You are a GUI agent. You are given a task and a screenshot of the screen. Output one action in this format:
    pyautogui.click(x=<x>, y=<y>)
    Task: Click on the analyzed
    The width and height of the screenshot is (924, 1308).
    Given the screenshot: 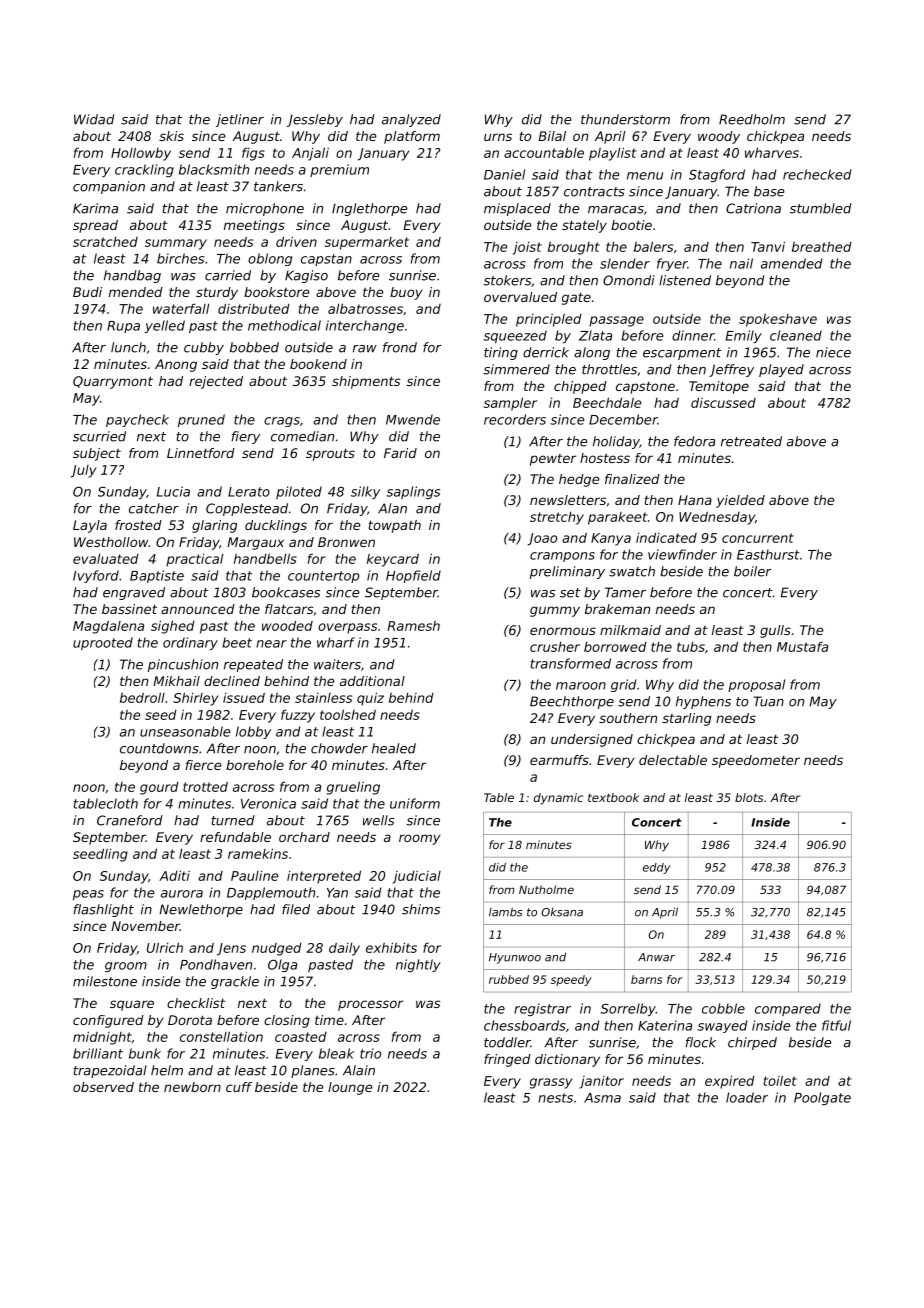 What is the action you would take?
    pyautogui.click(x=411, y=120)
